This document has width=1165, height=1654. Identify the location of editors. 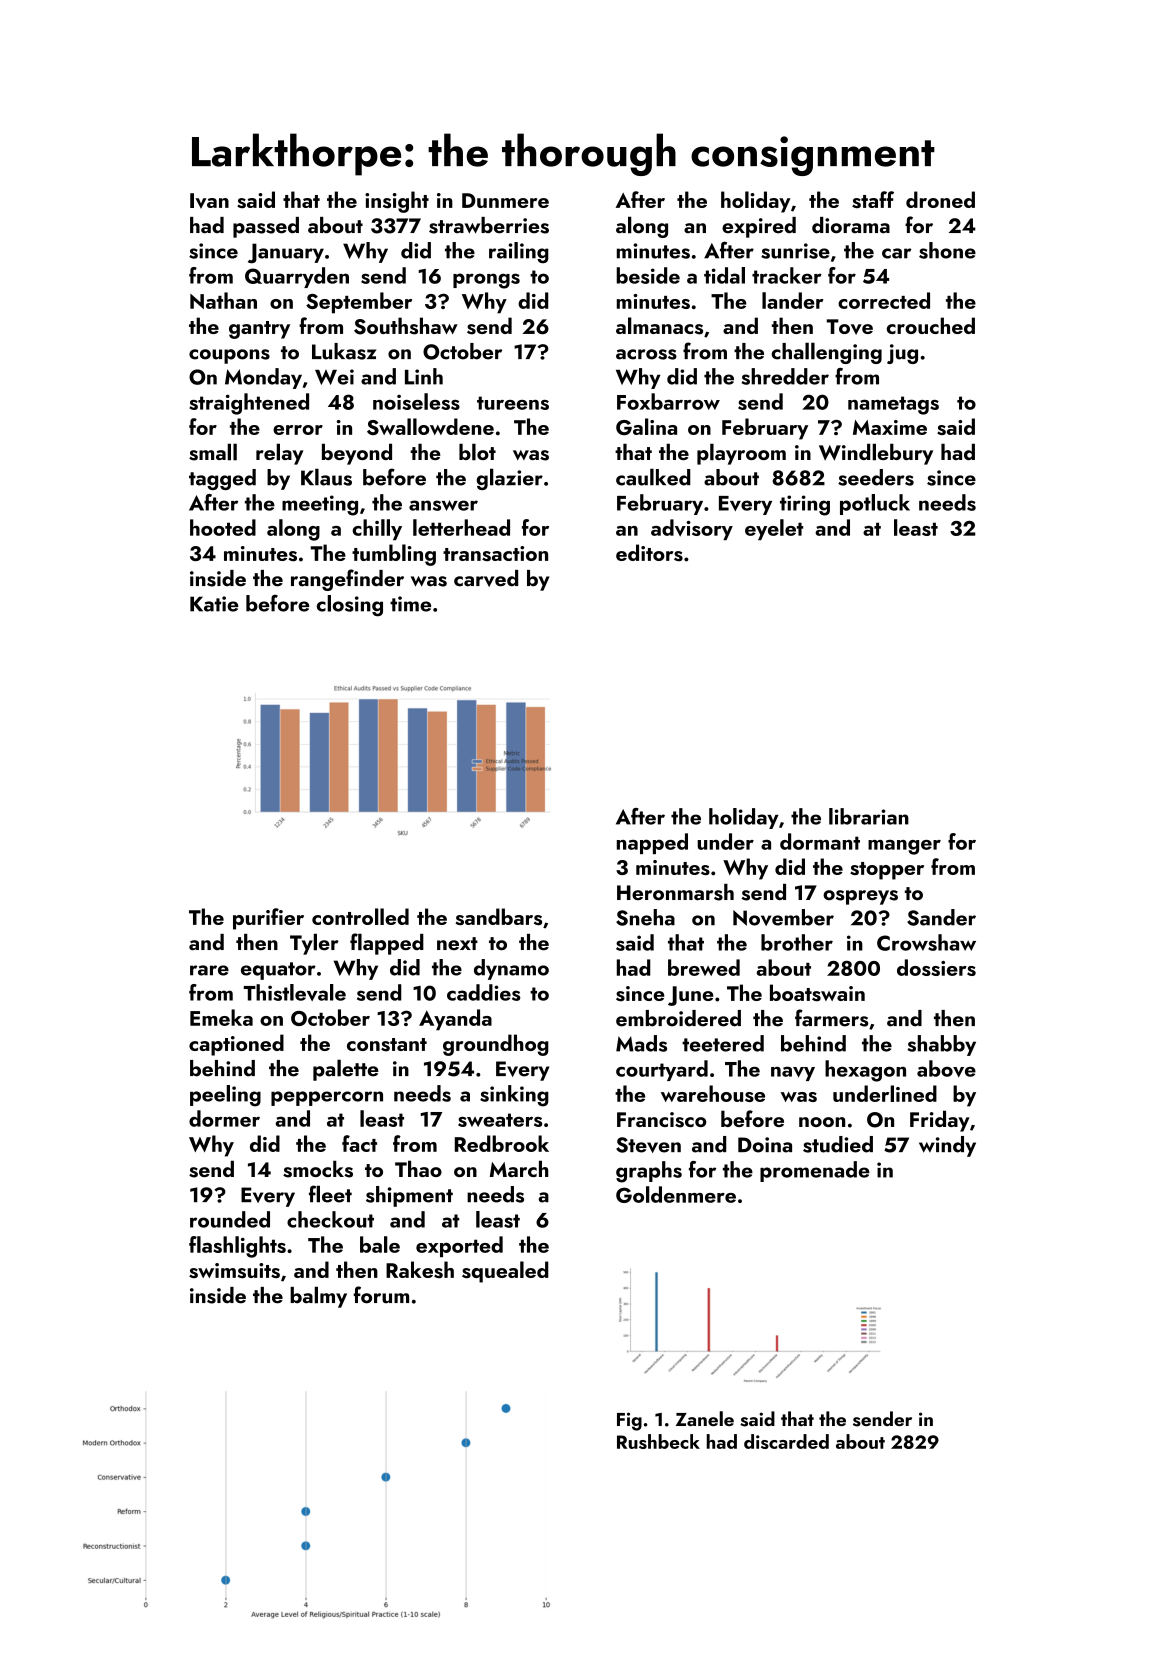
(649, 552).
